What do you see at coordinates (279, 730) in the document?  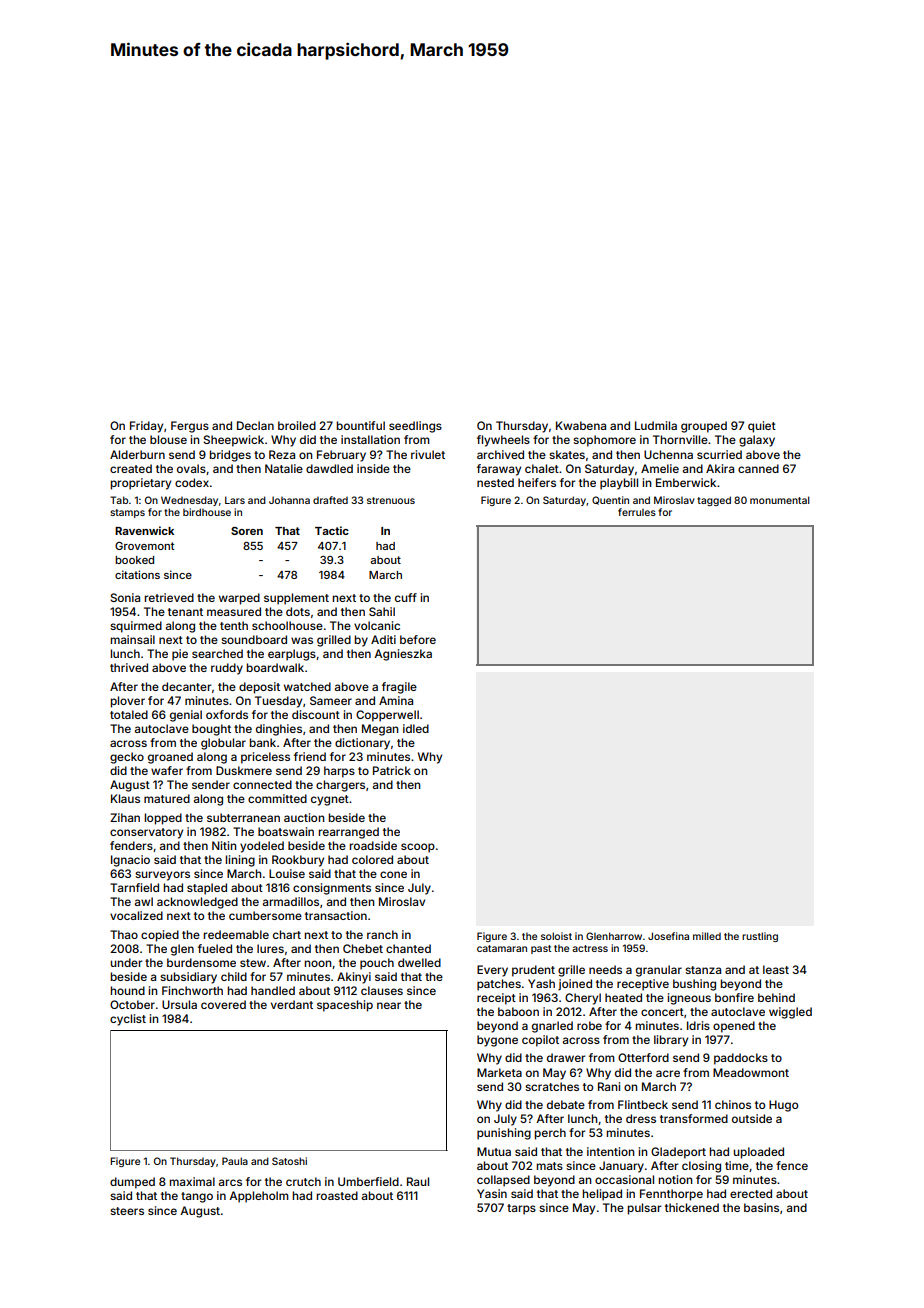 I see `dinghies` at bounding box center [279, 730].
